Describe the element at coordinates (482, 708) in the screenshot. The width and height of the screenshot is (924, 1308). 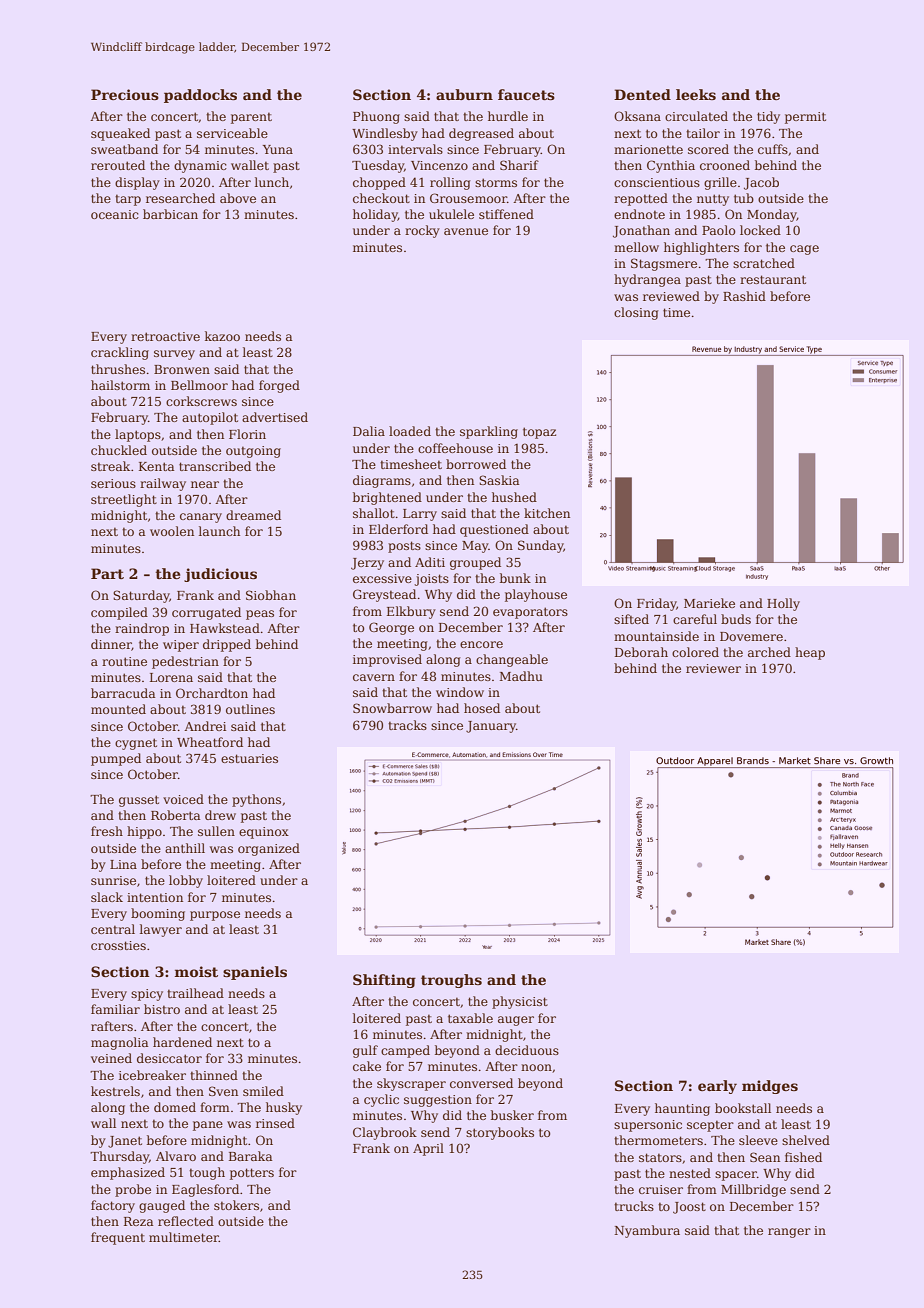
I see `hosed` at that location.
